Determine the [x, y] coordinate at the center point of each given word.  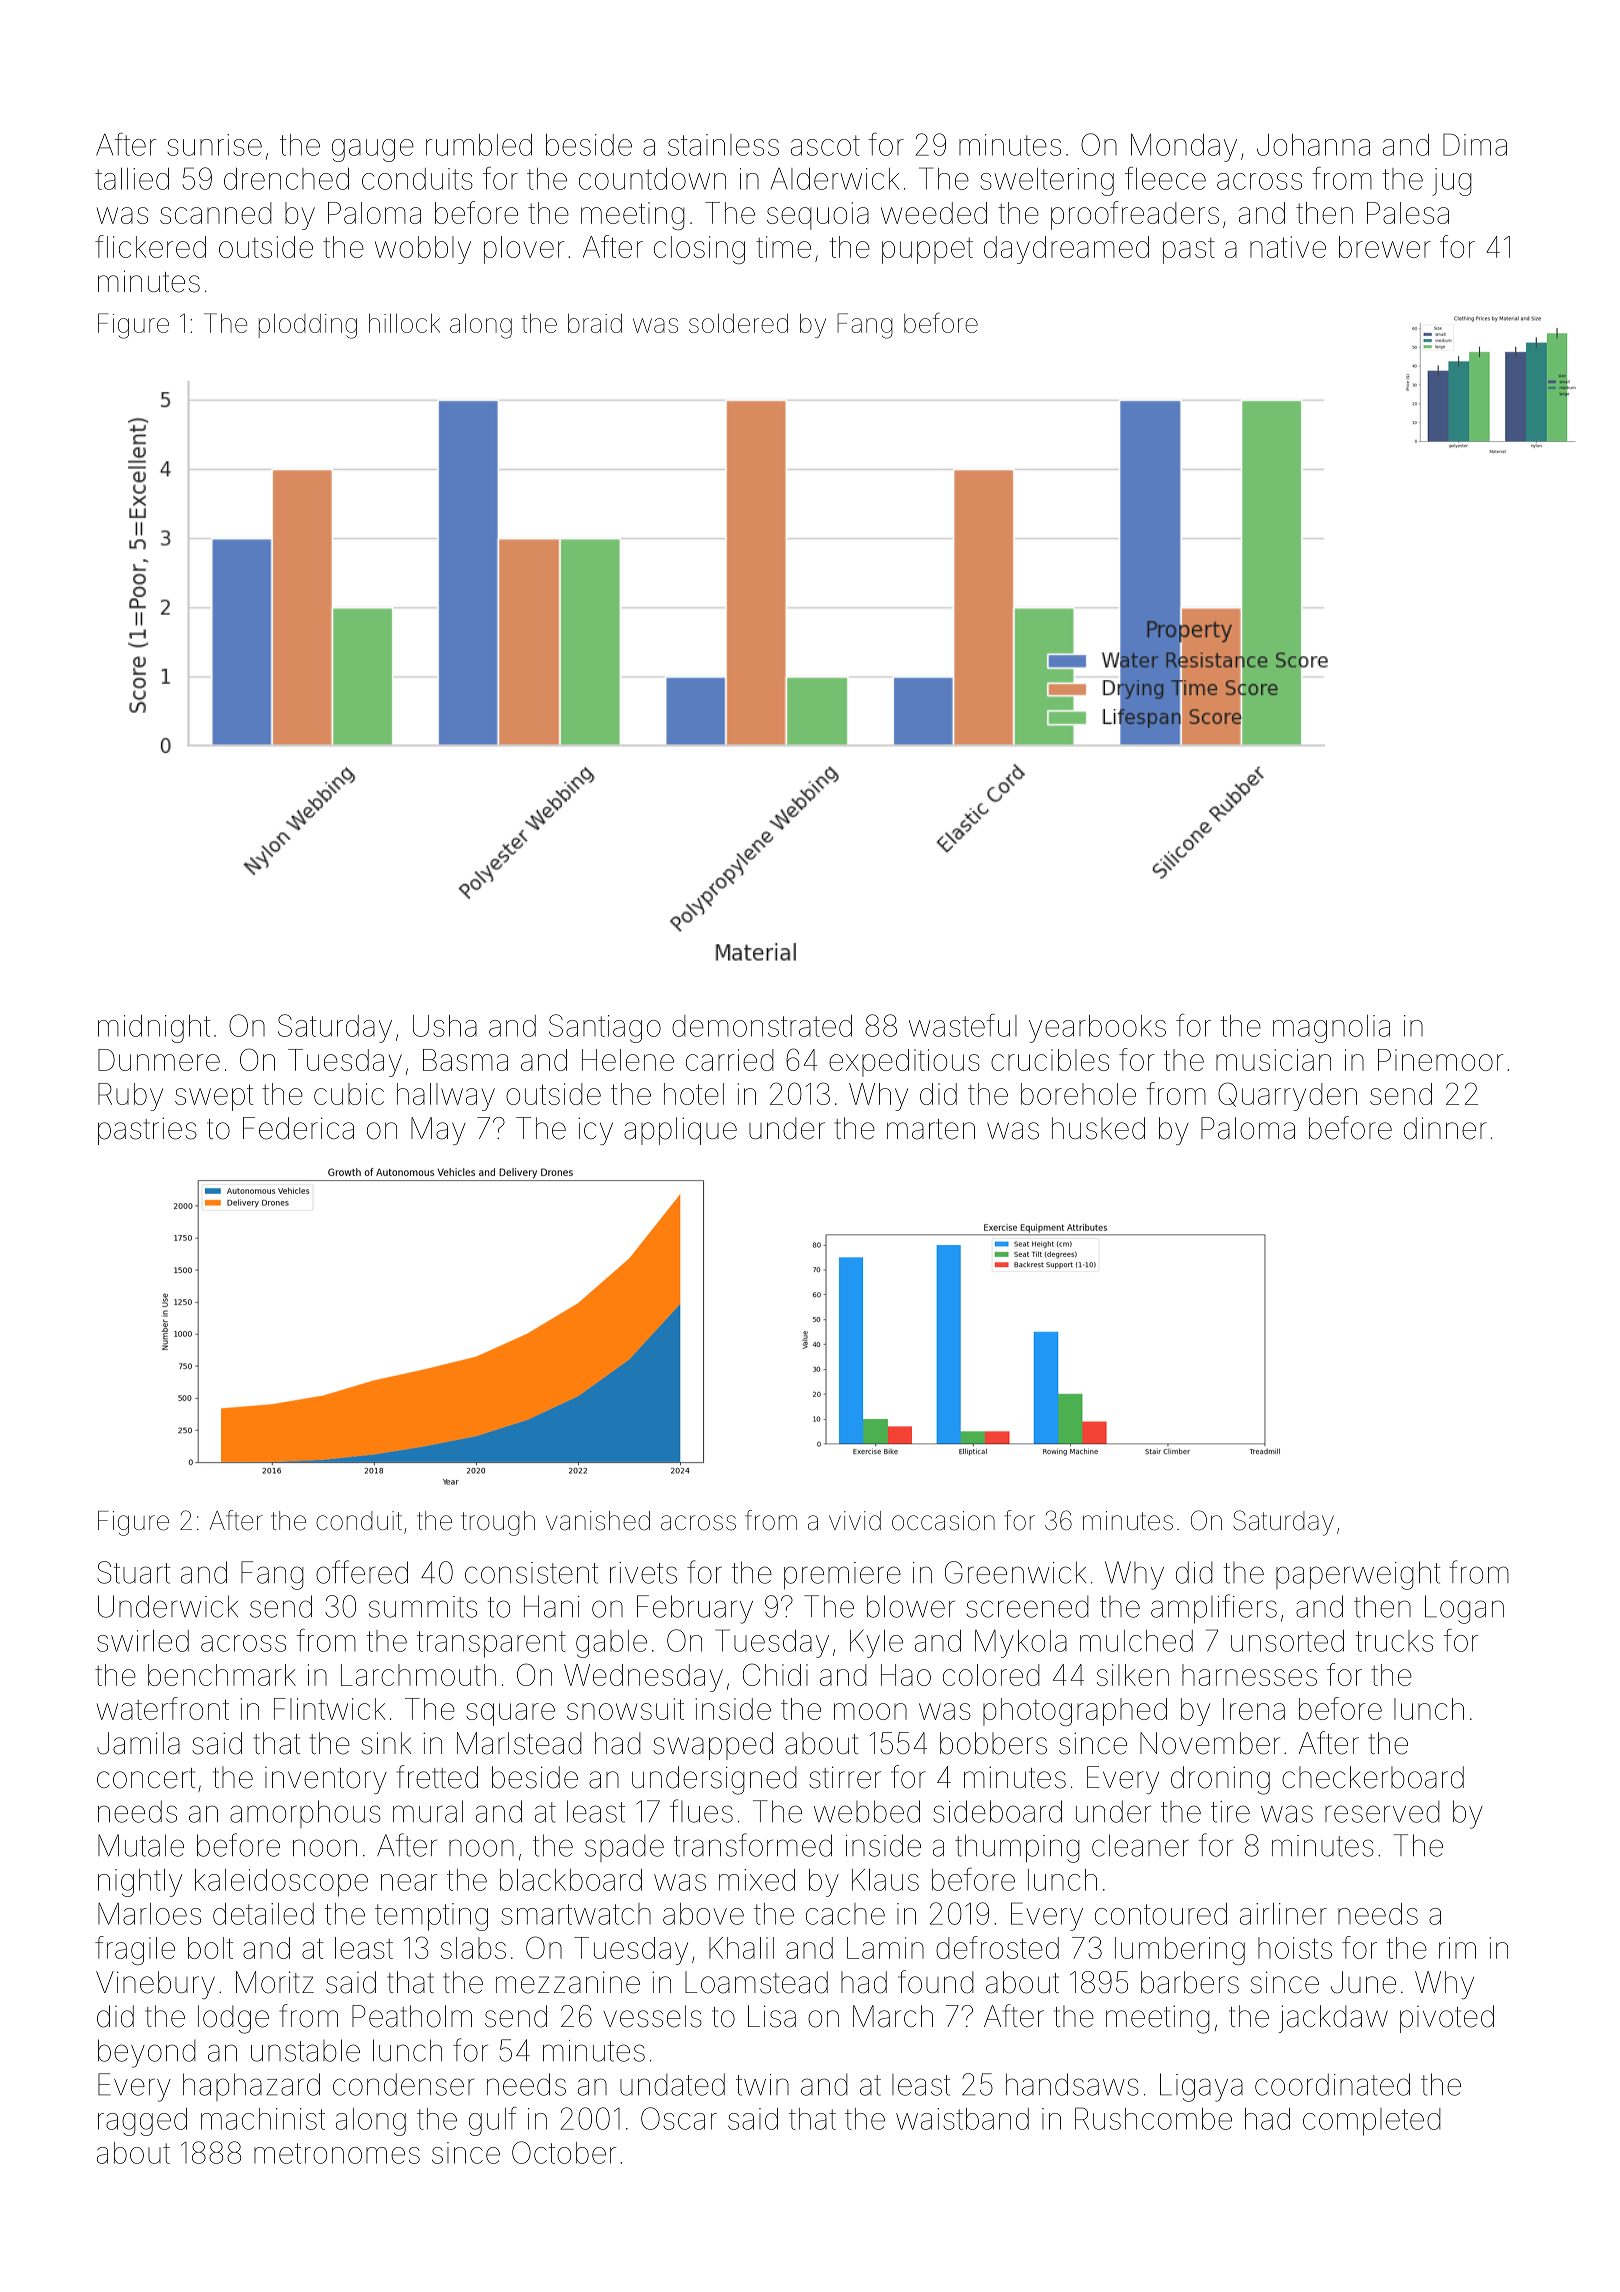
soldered [738, 323]
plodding [308, 326]
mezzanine [568, 1982]
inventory [326, 1780]
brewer [1385, 247]
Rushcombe [1153, 2118]
